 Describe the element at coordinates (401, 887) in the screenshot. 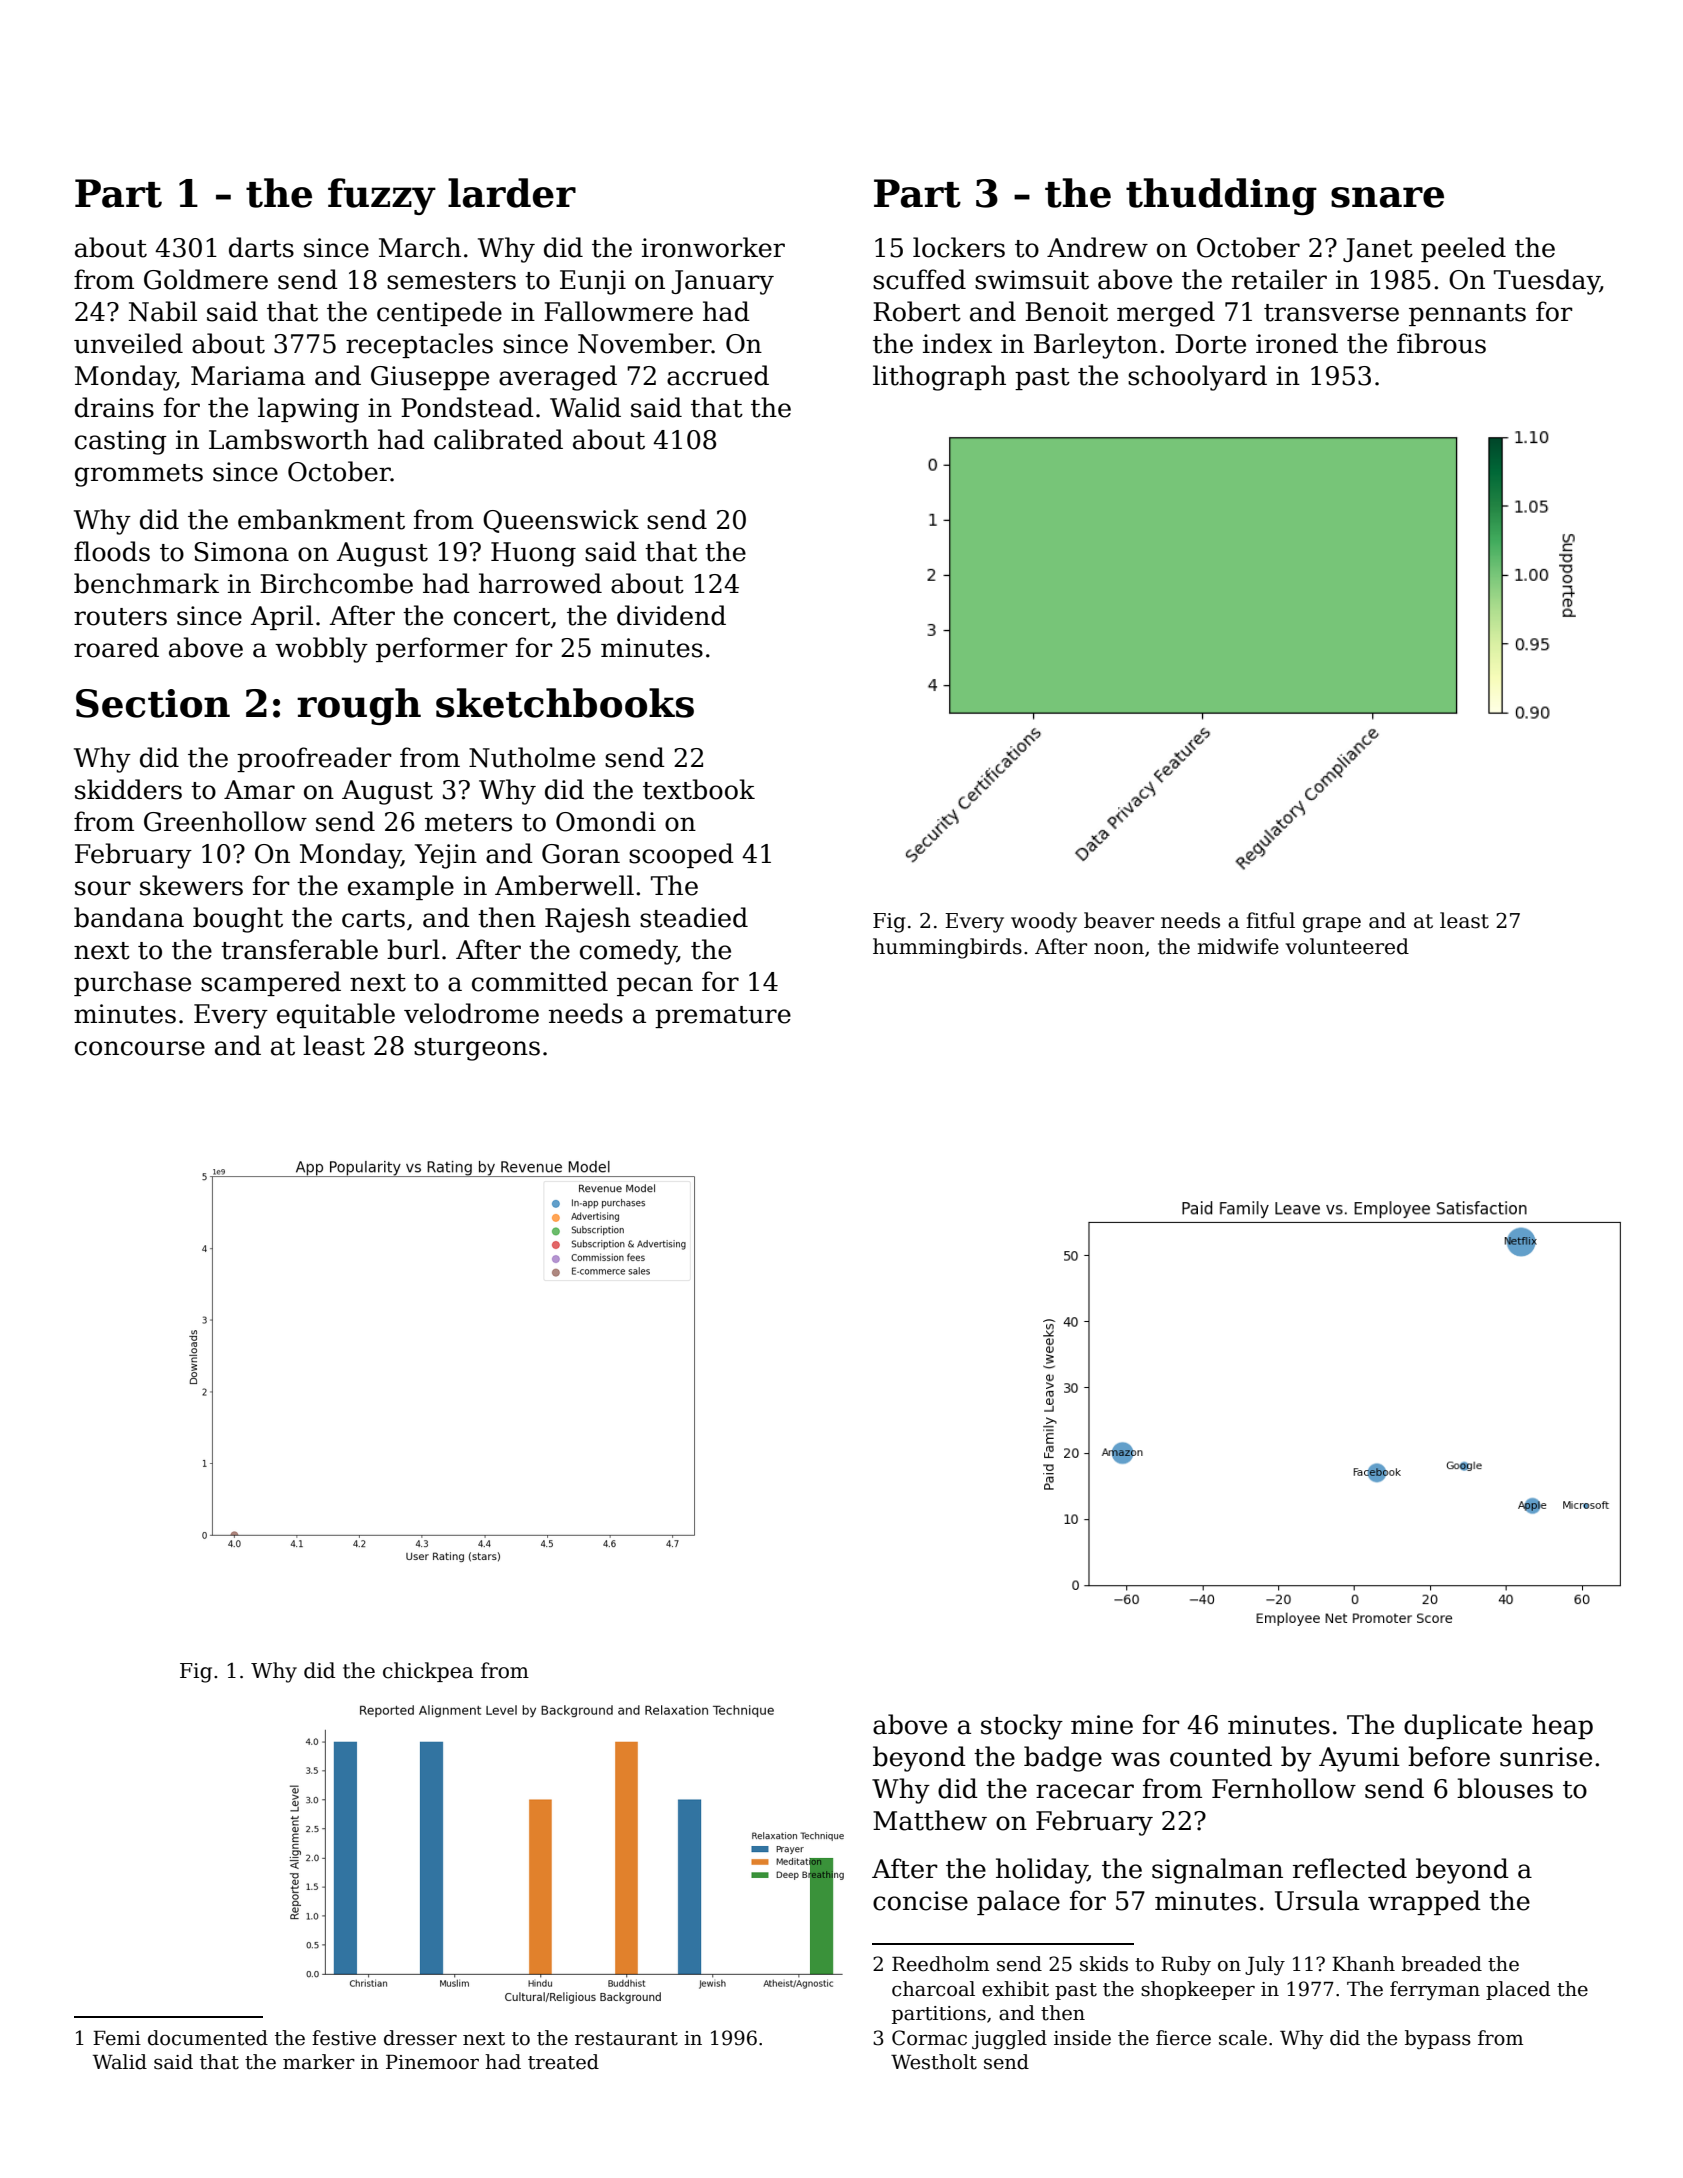

I see `example` at that location.
